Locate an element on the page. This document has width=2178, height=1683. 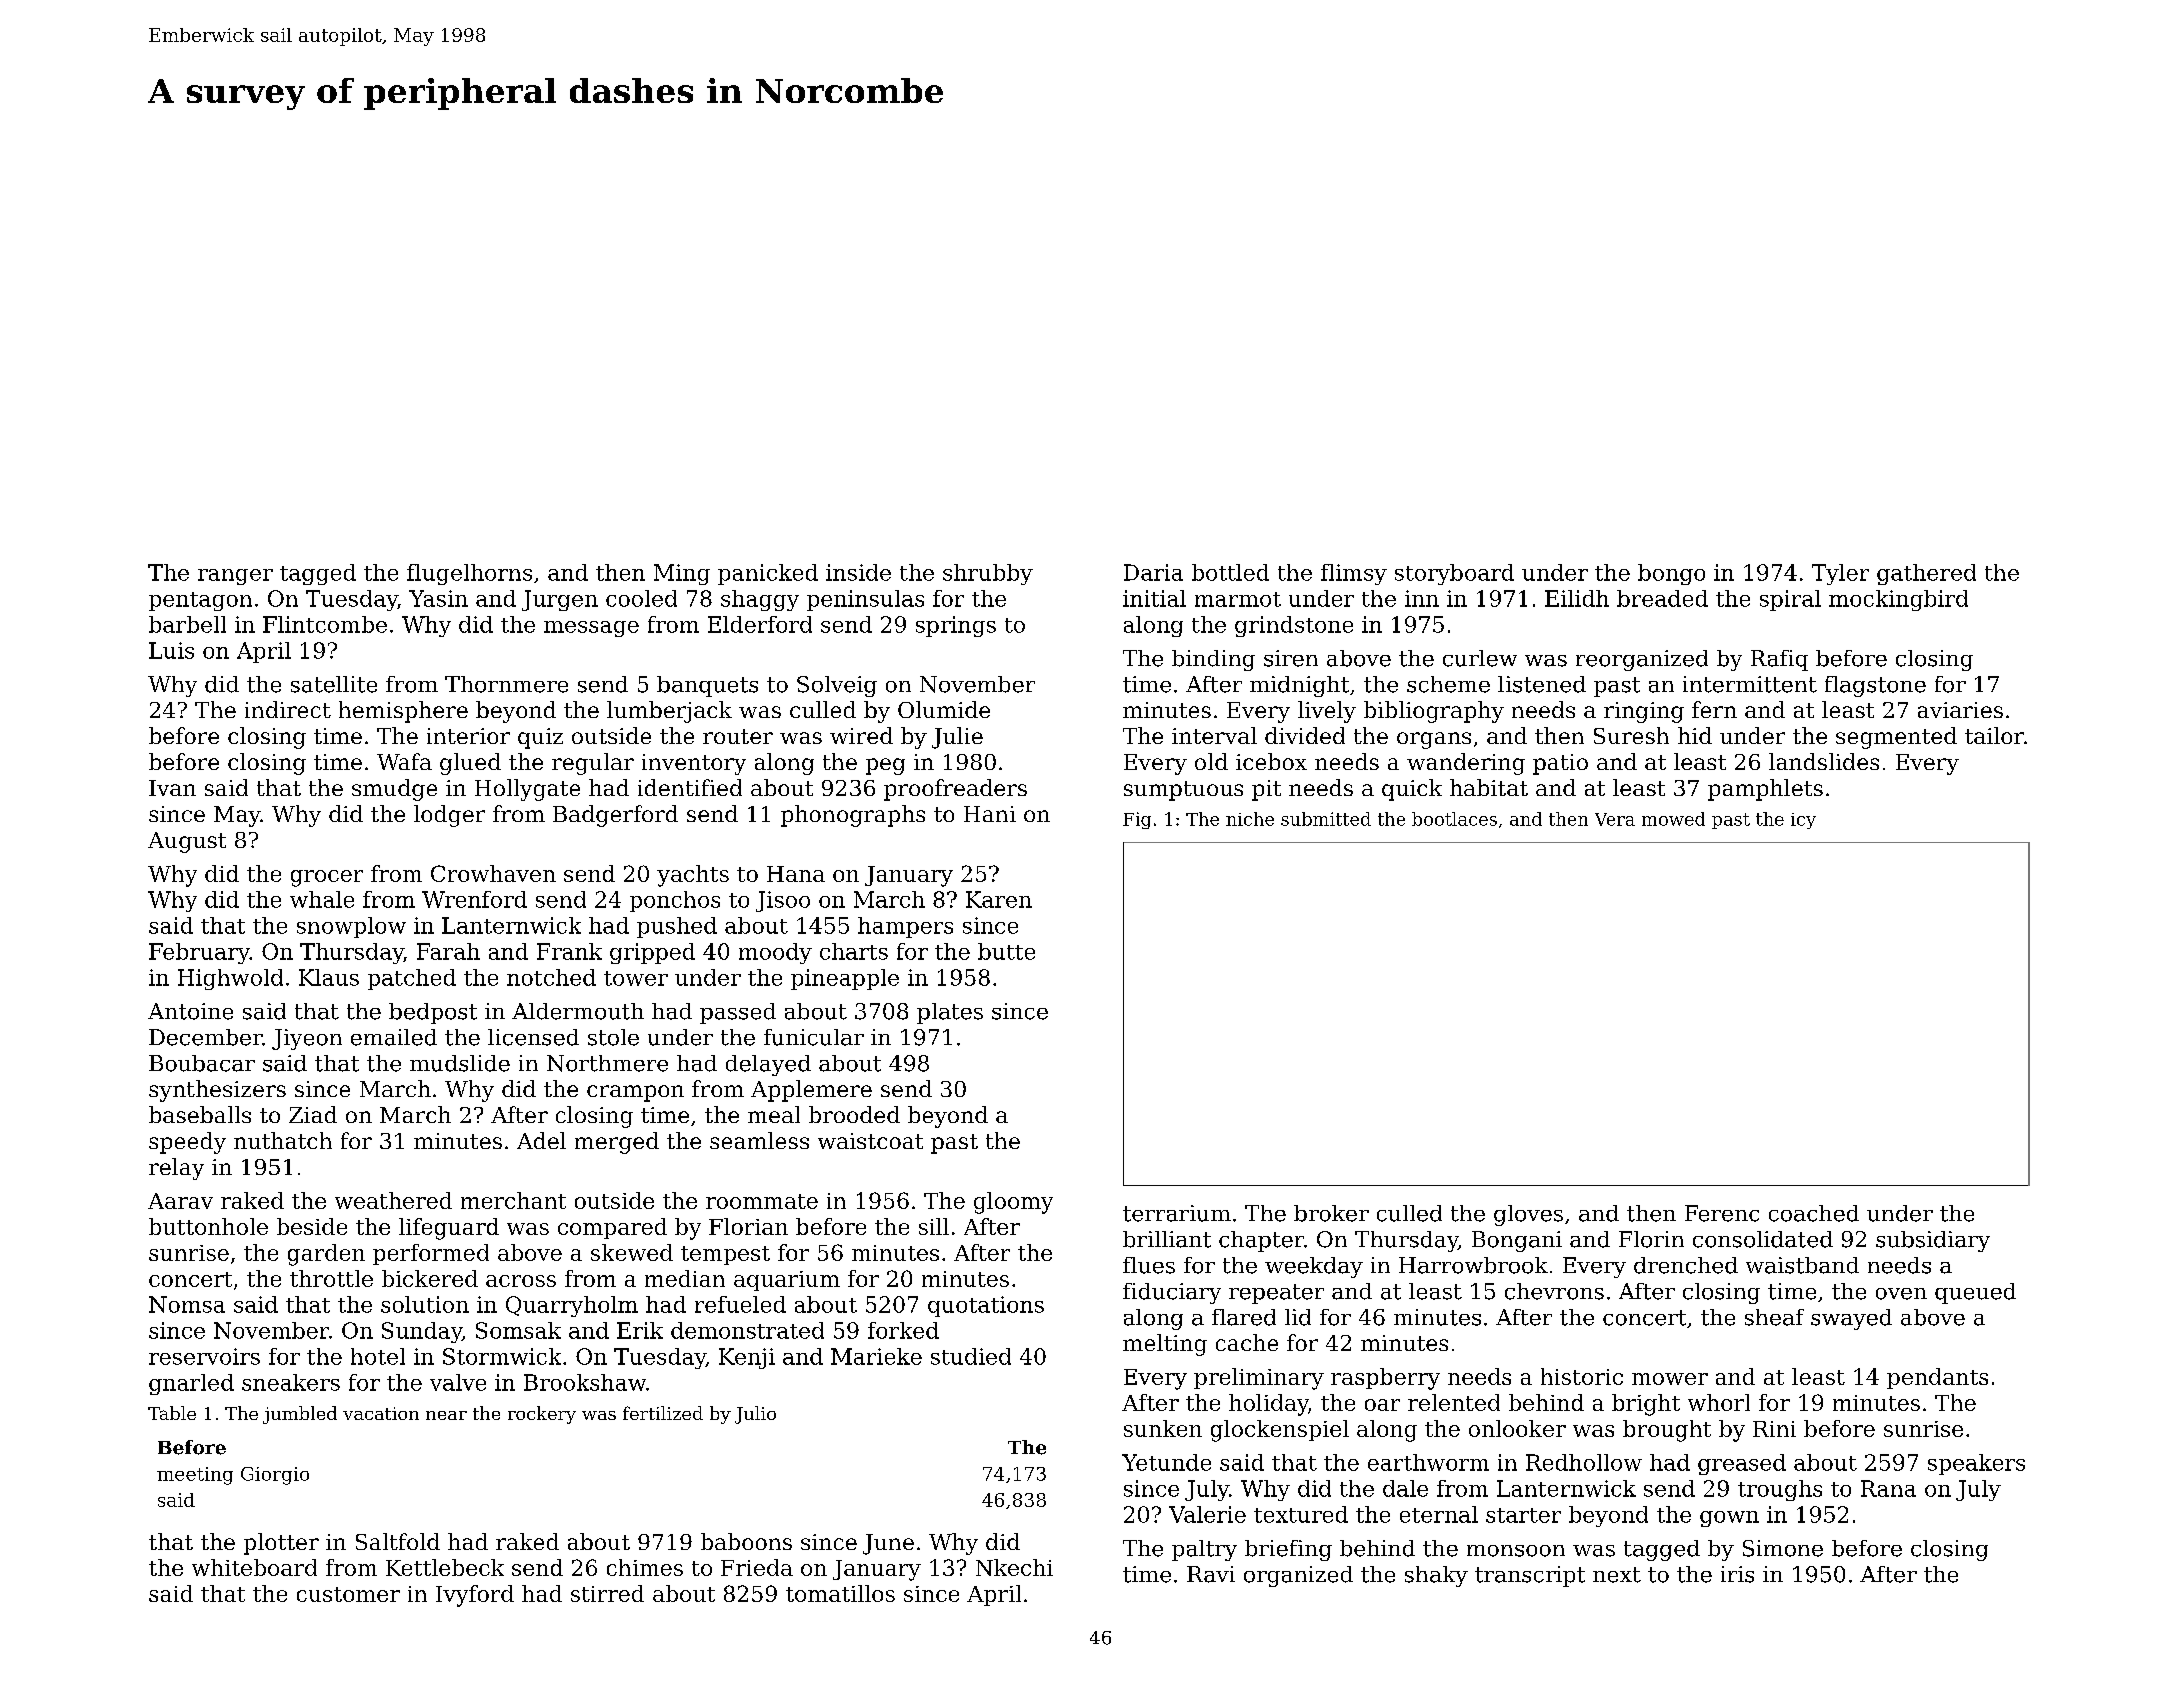
baboons is located at coordinates (746, 1541).
